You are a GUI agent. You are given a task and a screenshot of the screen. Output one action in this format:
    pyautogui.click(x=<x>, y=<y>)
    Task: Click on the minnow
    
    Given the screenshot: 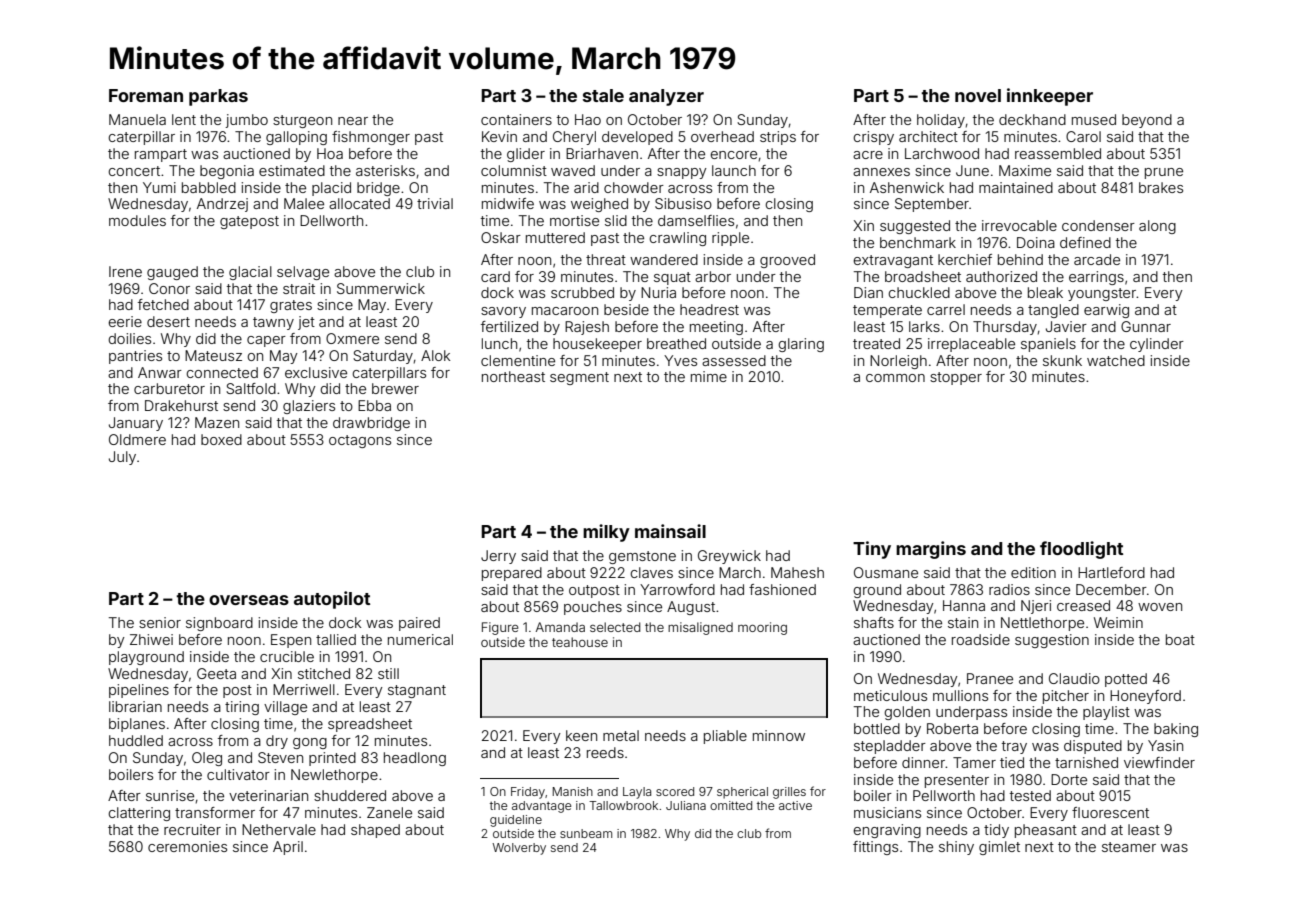 What is the action you would take?
    pyautogui.click(x=779, y=735)
